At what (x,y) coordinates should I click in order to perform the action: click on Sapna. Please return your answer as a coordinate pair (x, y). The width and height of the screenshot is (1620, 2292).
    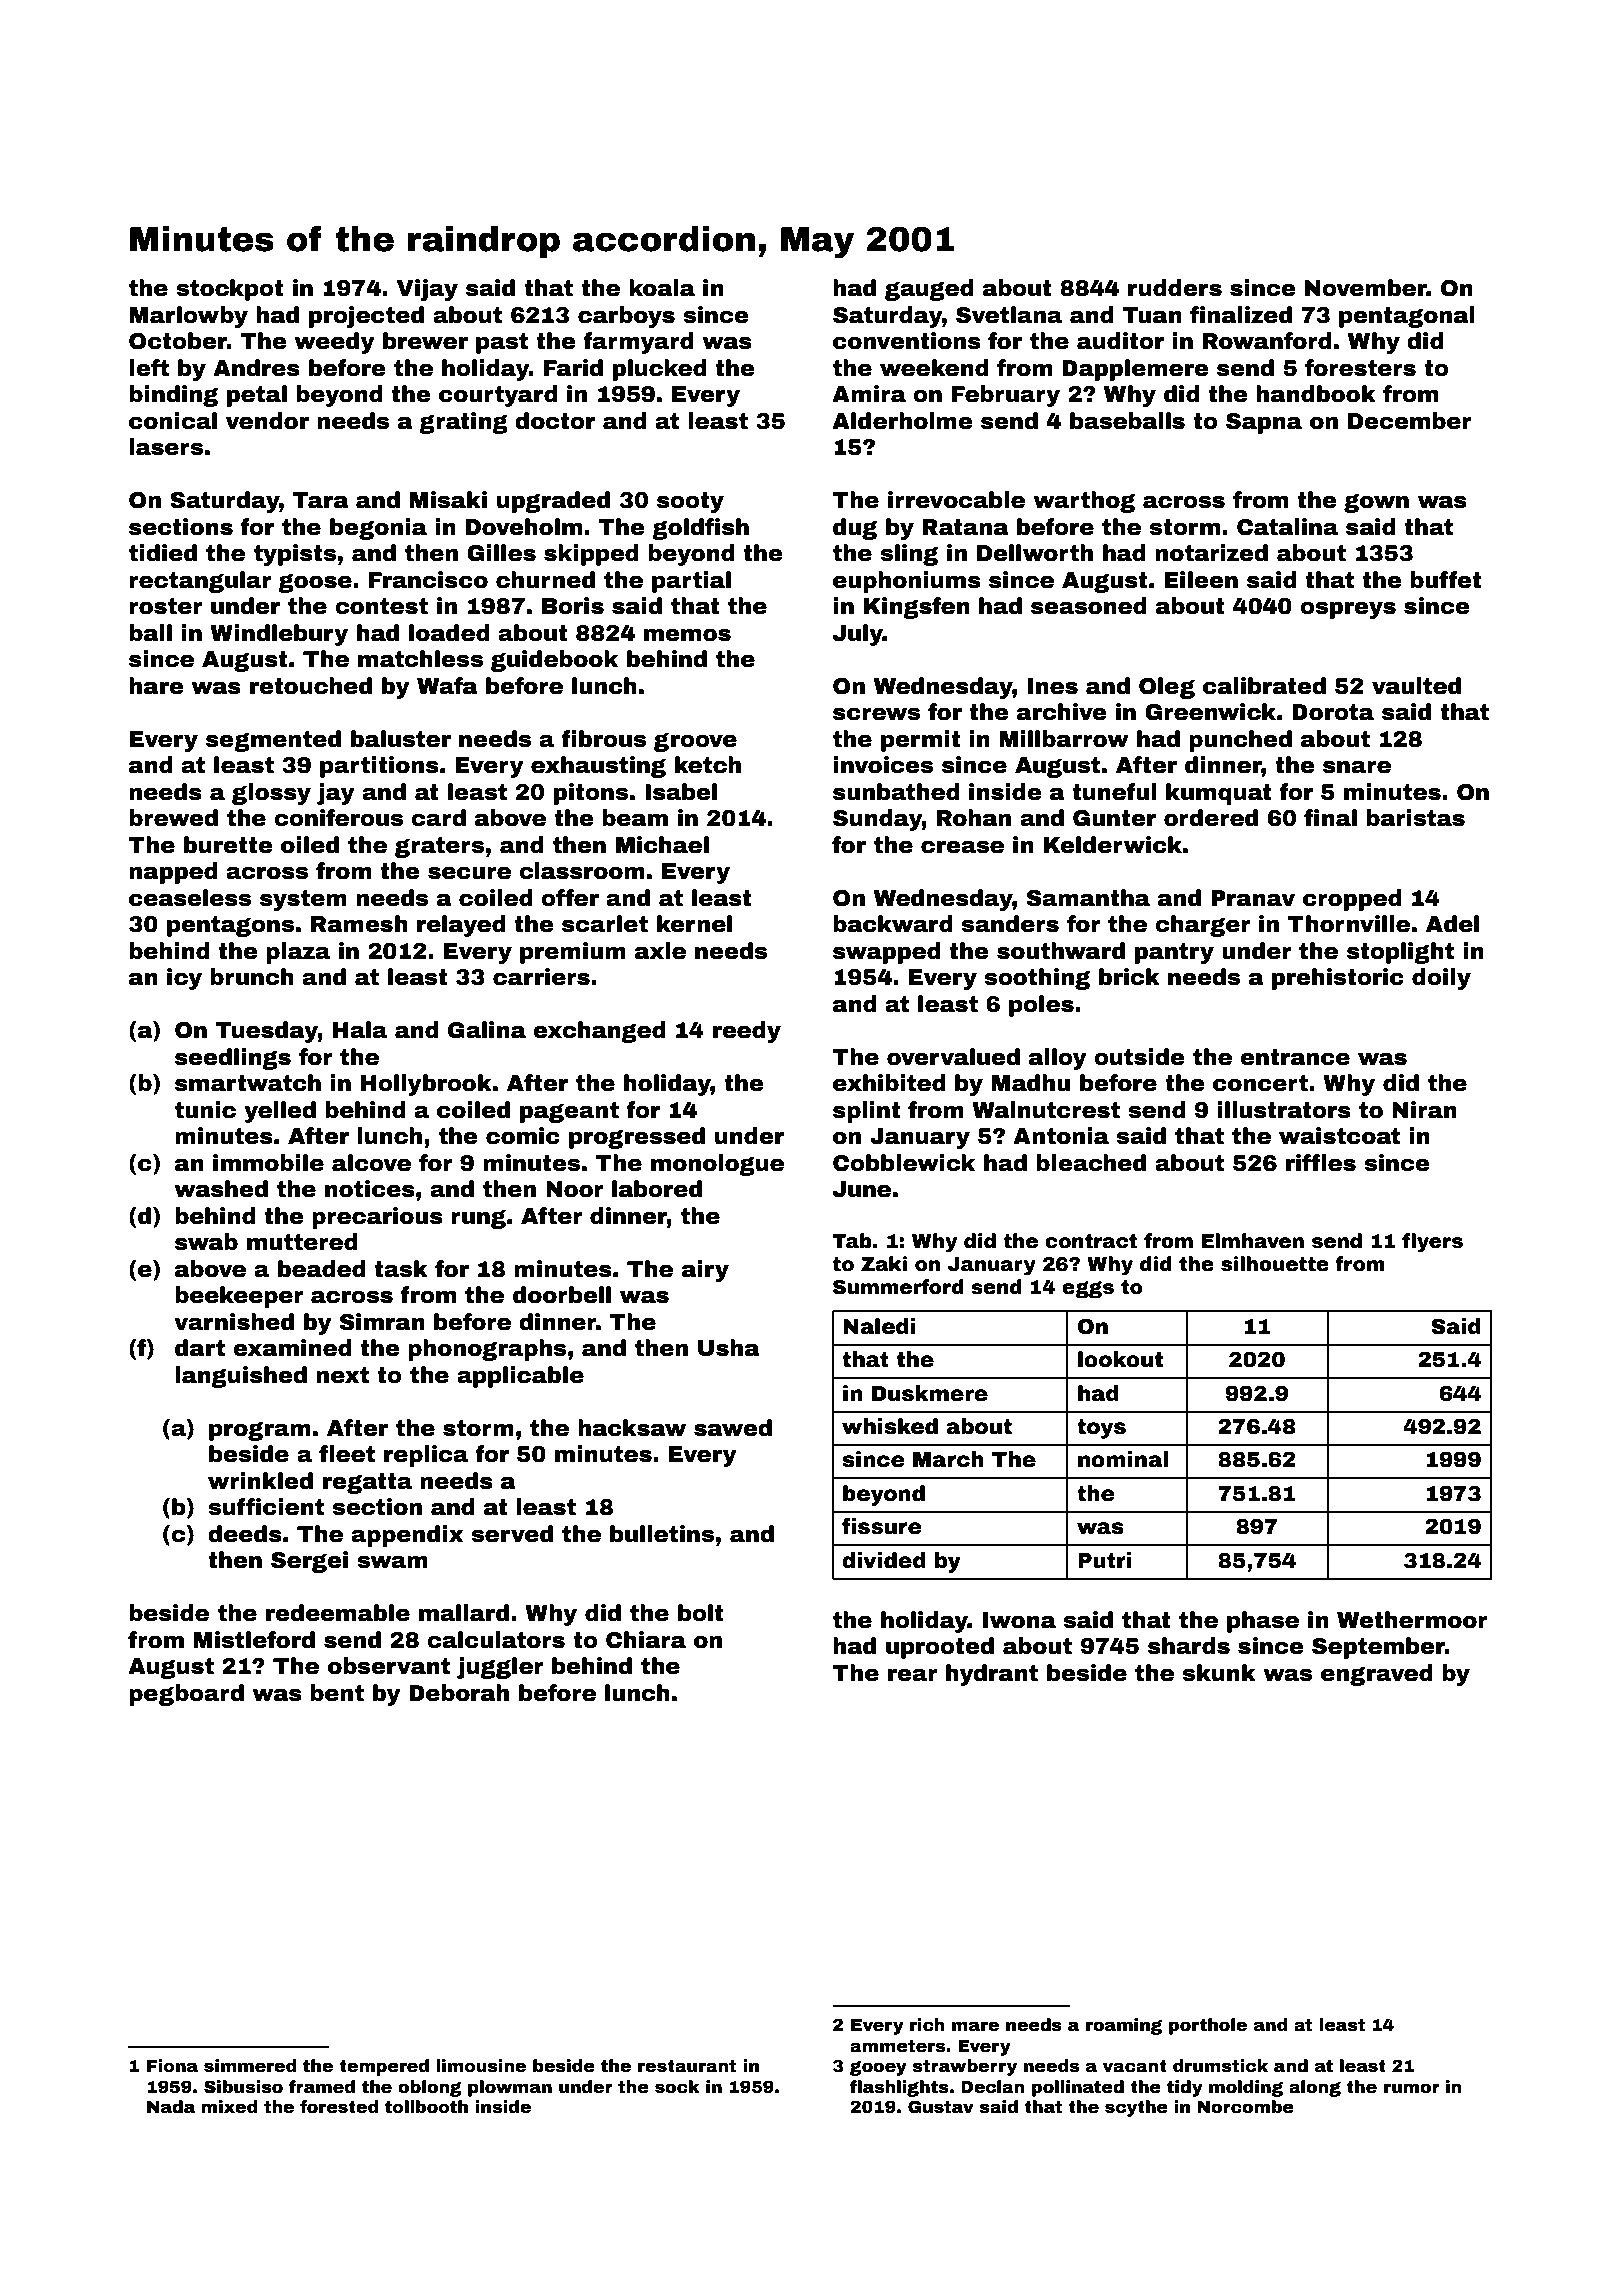
    Looking at the image, I should click on (1264, 423).
